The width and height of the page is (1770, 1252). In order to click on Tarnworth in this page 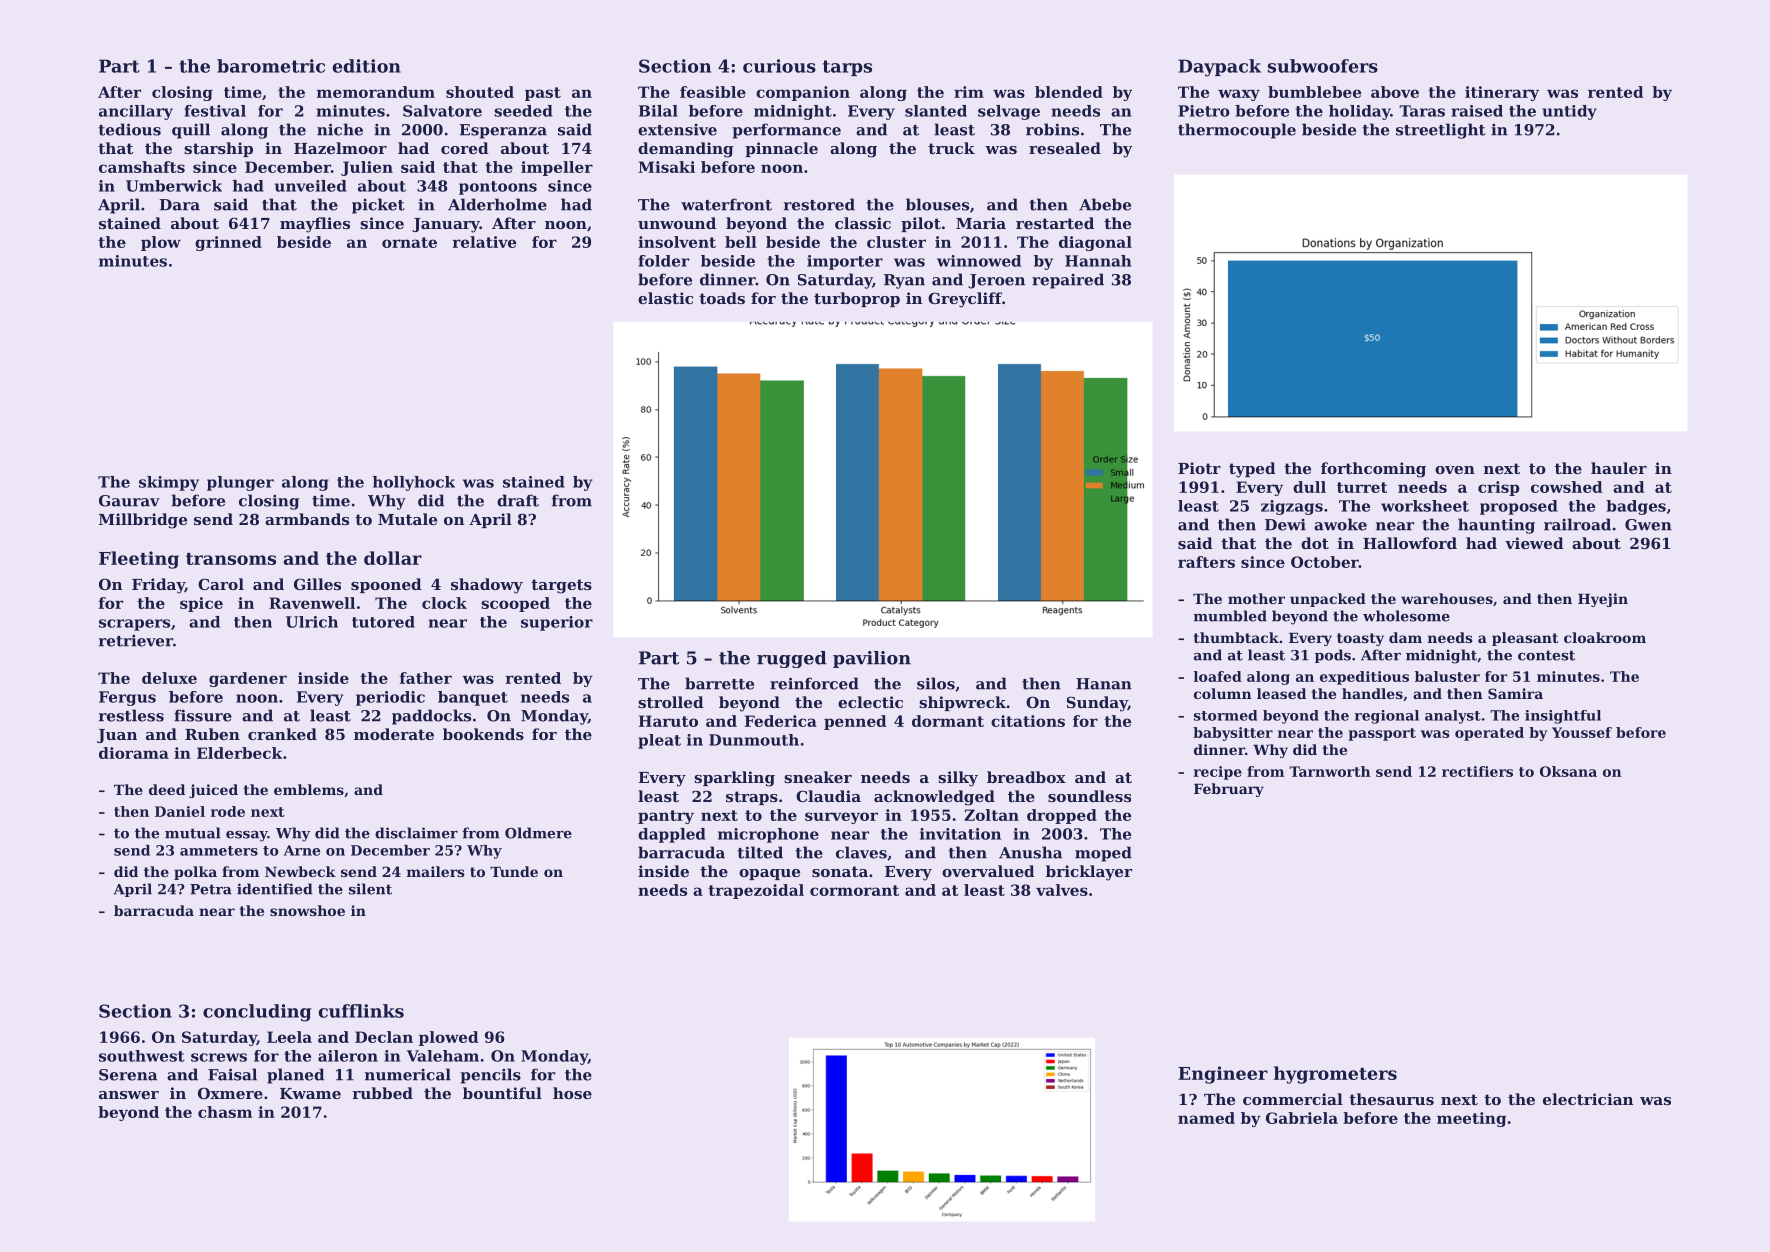, I will do `click(1330, 771)`.
